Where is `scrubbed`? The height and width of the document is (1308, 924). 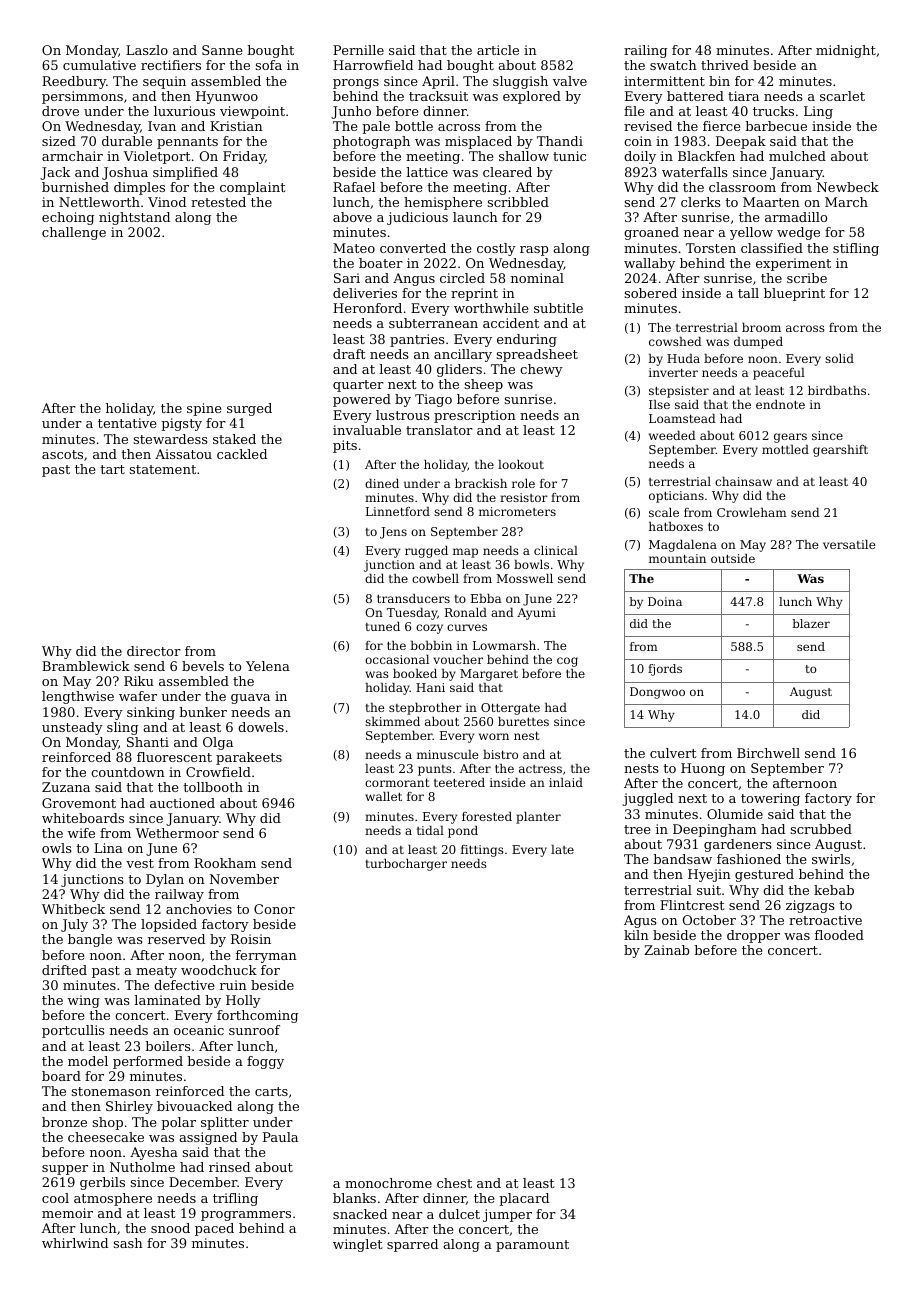
scrubbed is located at coordinates (821, 829).
